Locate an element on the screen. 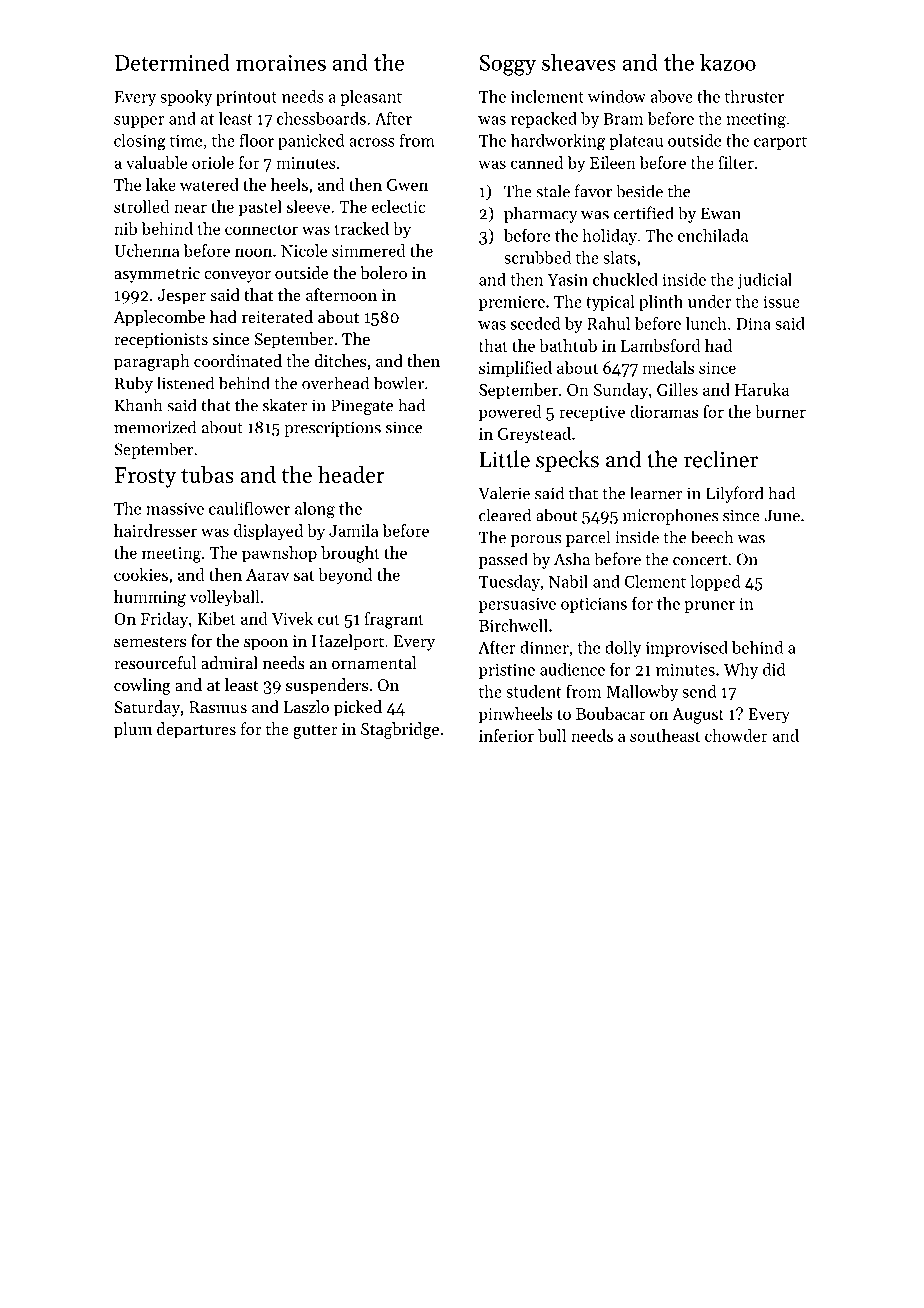  kazoo is located at coordinates (728, 62).
